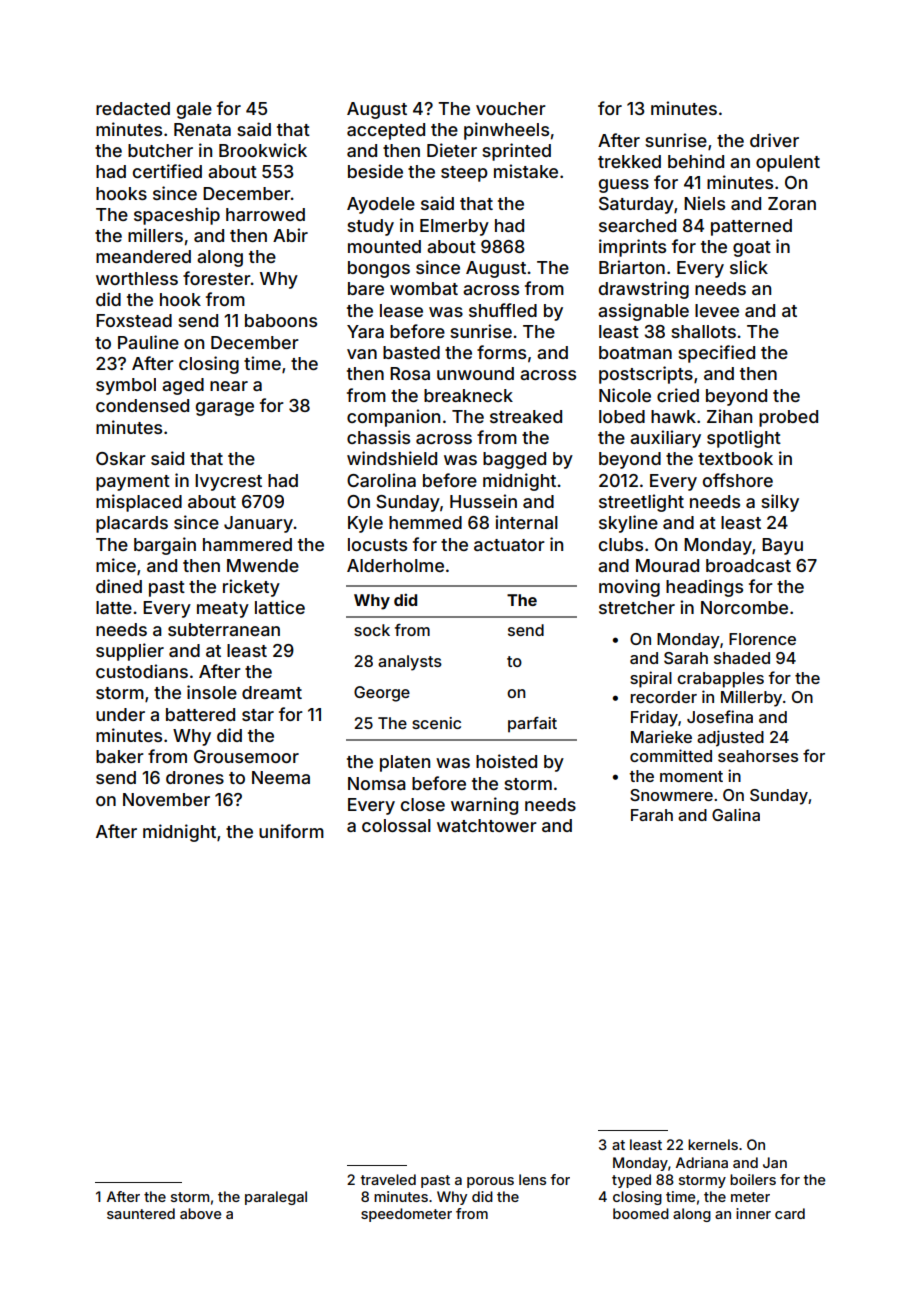  I want to click on sauntered, so click(141, 1213).
